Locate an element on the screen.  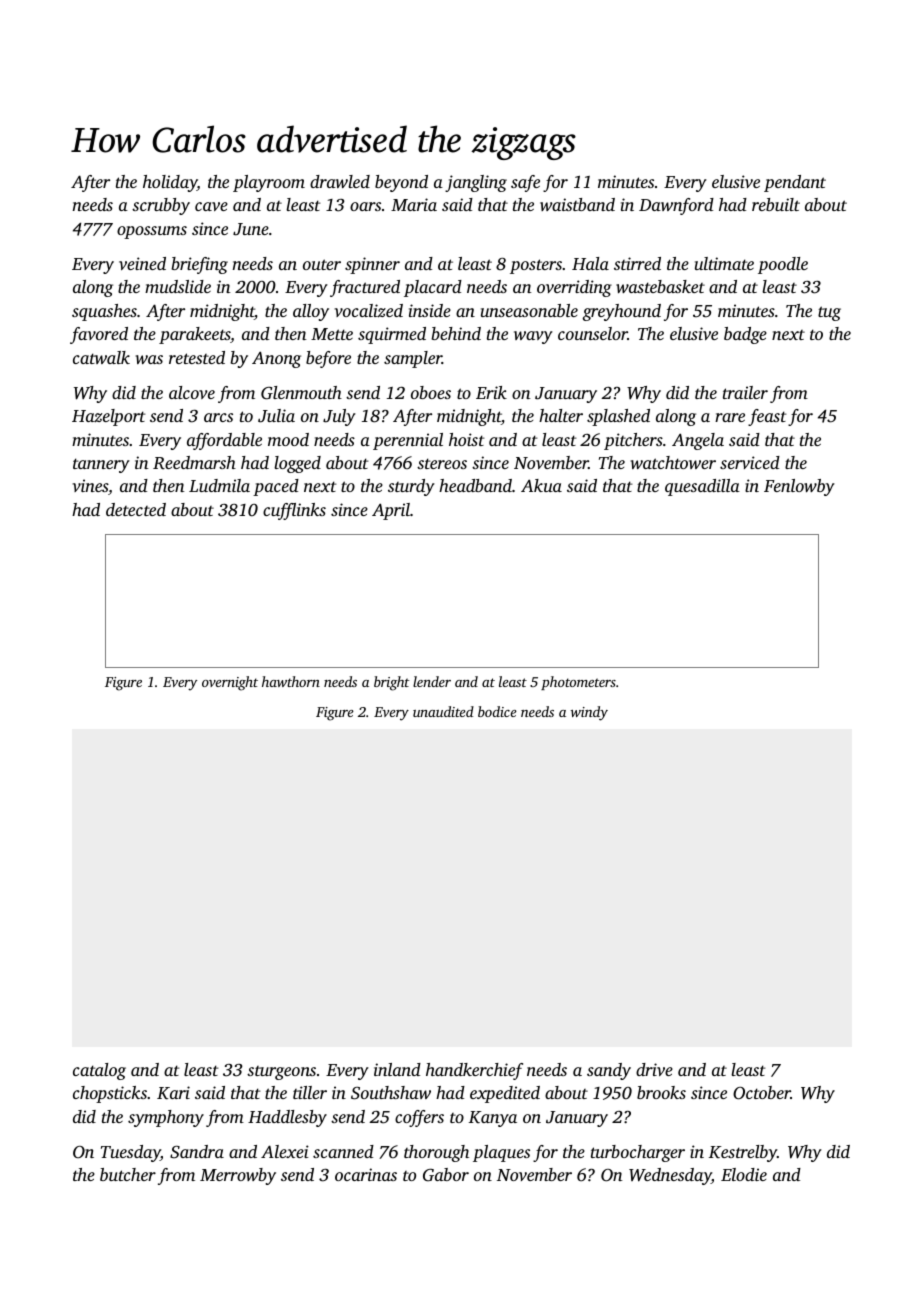
June is located at coordinates (251, 229).
